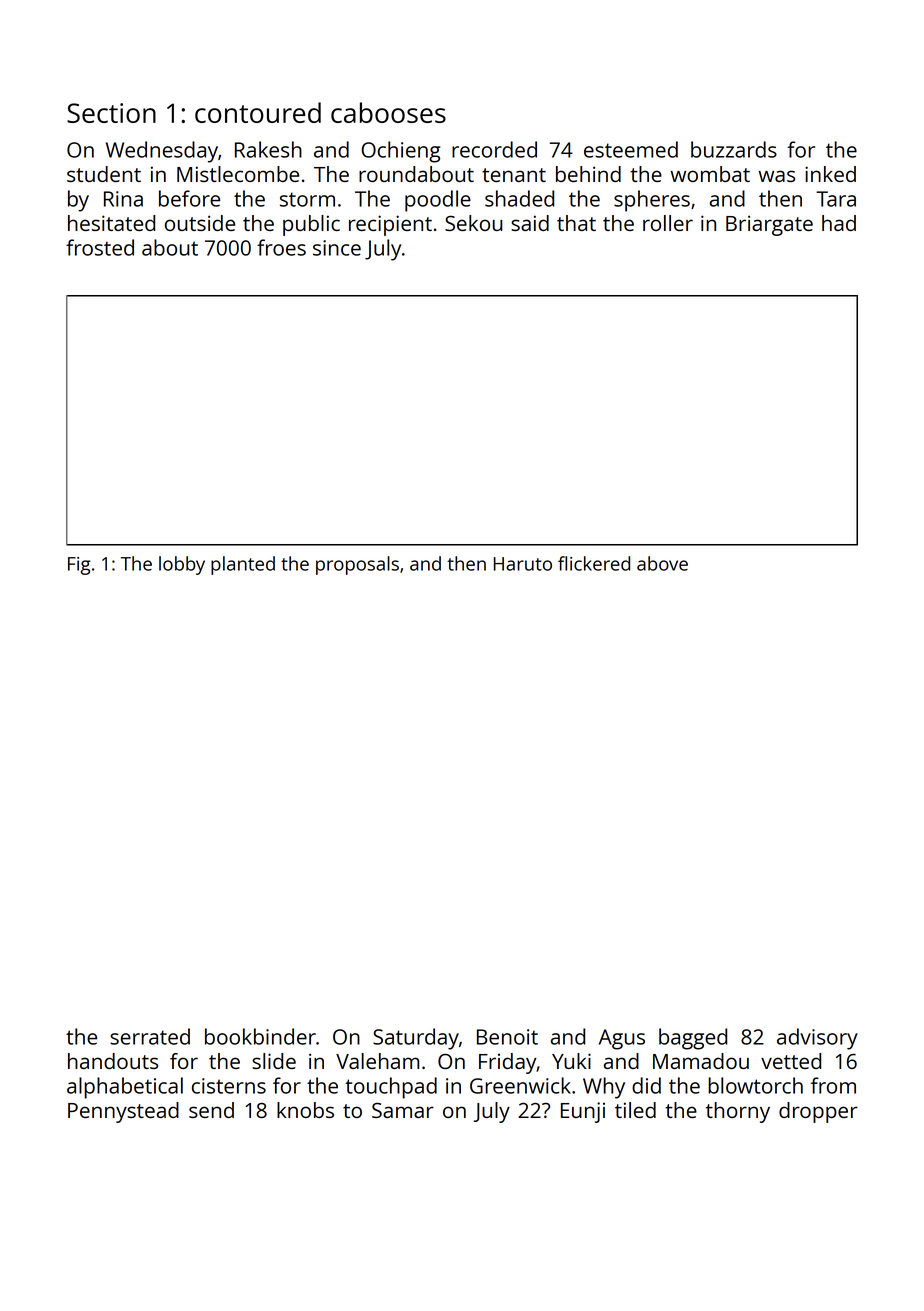 The image size is (924, 1311). I want to click on lobby, so click(182, 565).
